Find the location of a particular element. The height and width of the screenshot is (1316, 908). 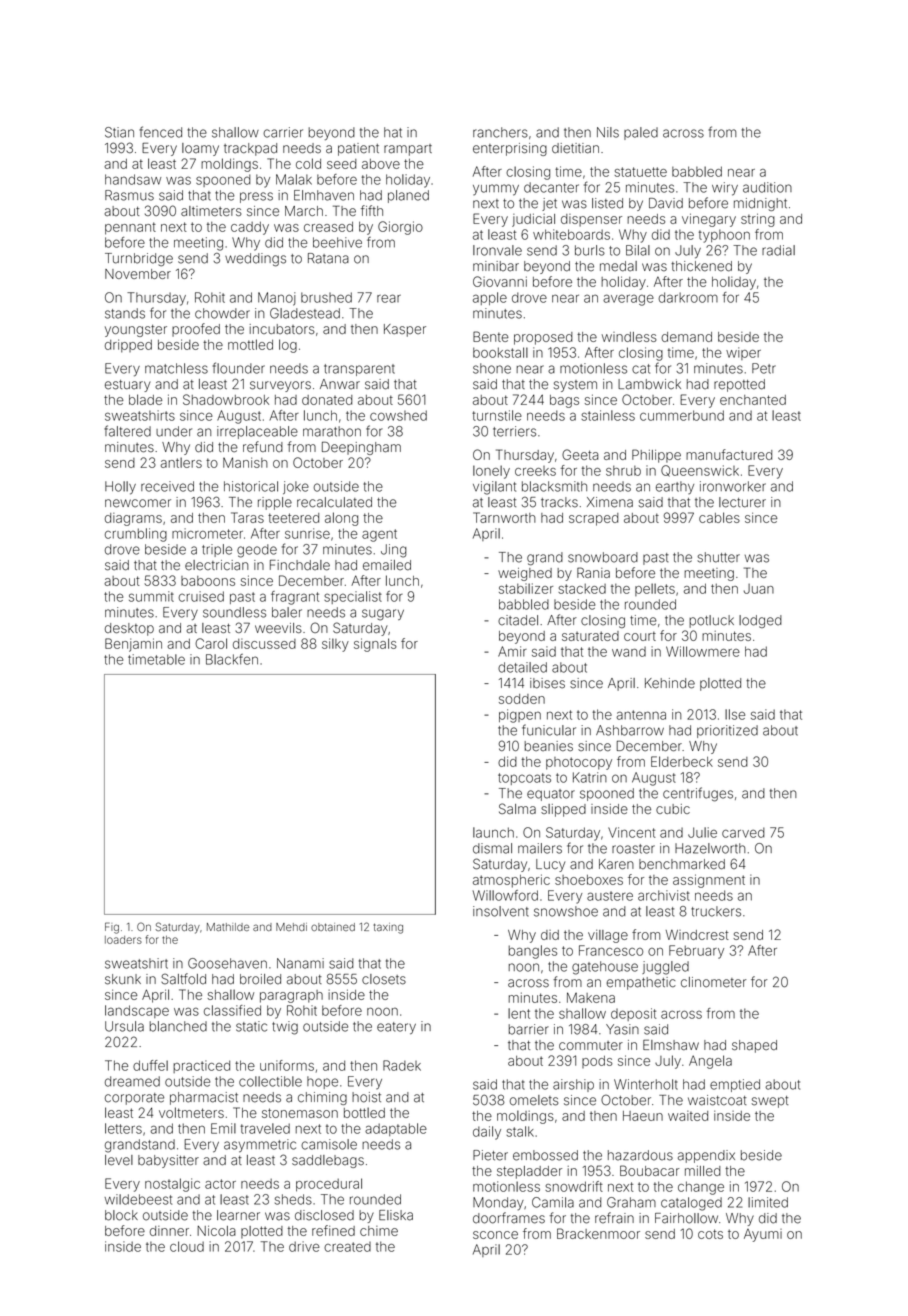

paled is located at coordinates (641, 133).
